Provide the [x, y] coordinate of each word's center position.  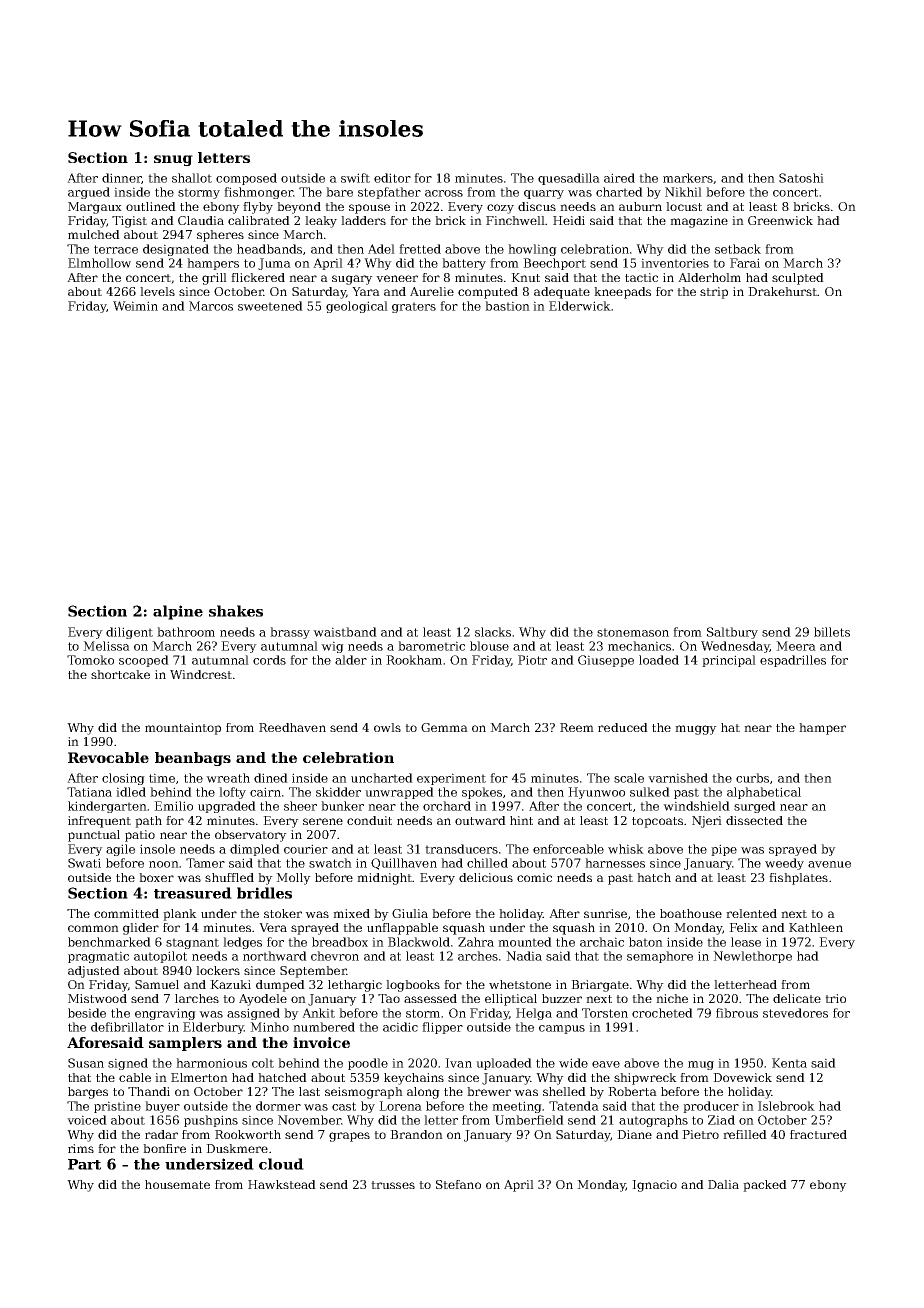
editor [392, 178]
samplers [185, 1044]
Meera [796, 646]
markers [688, 178]
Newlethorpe [752, 957]
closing [123, 779]
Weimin [135, 306]
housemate [177, 1184]
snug [173, 160]
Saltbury [732, 633]
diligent [129, 633]
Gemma [444, 727]
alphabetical [764, 793]
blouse [489, 646]
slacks [493, 632]
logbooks [413, 986]
